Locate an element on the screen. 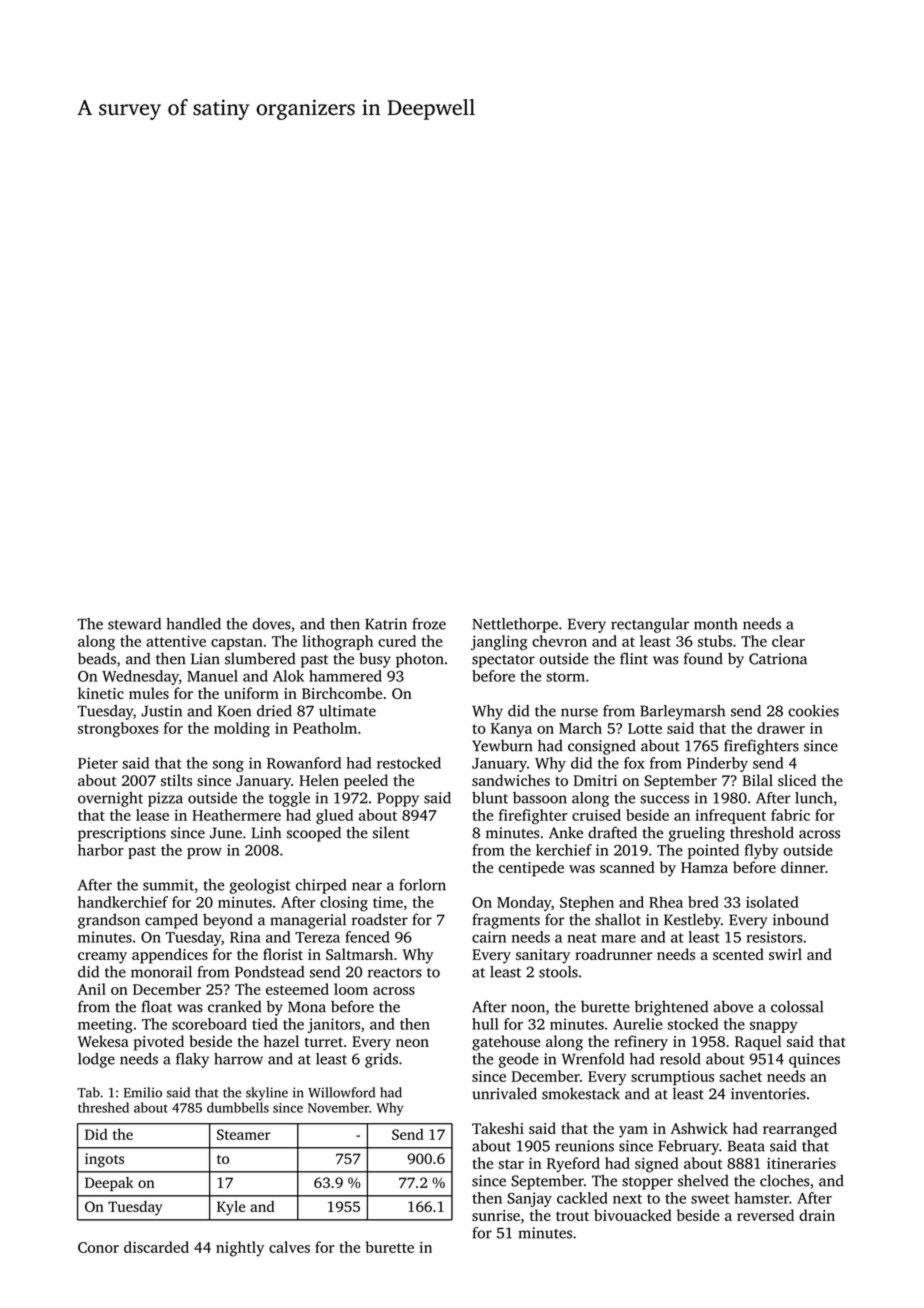 Image resolution: width=924 pixels, height=1308 pixels. Ryeford is located at coordinates (573, 1165).
